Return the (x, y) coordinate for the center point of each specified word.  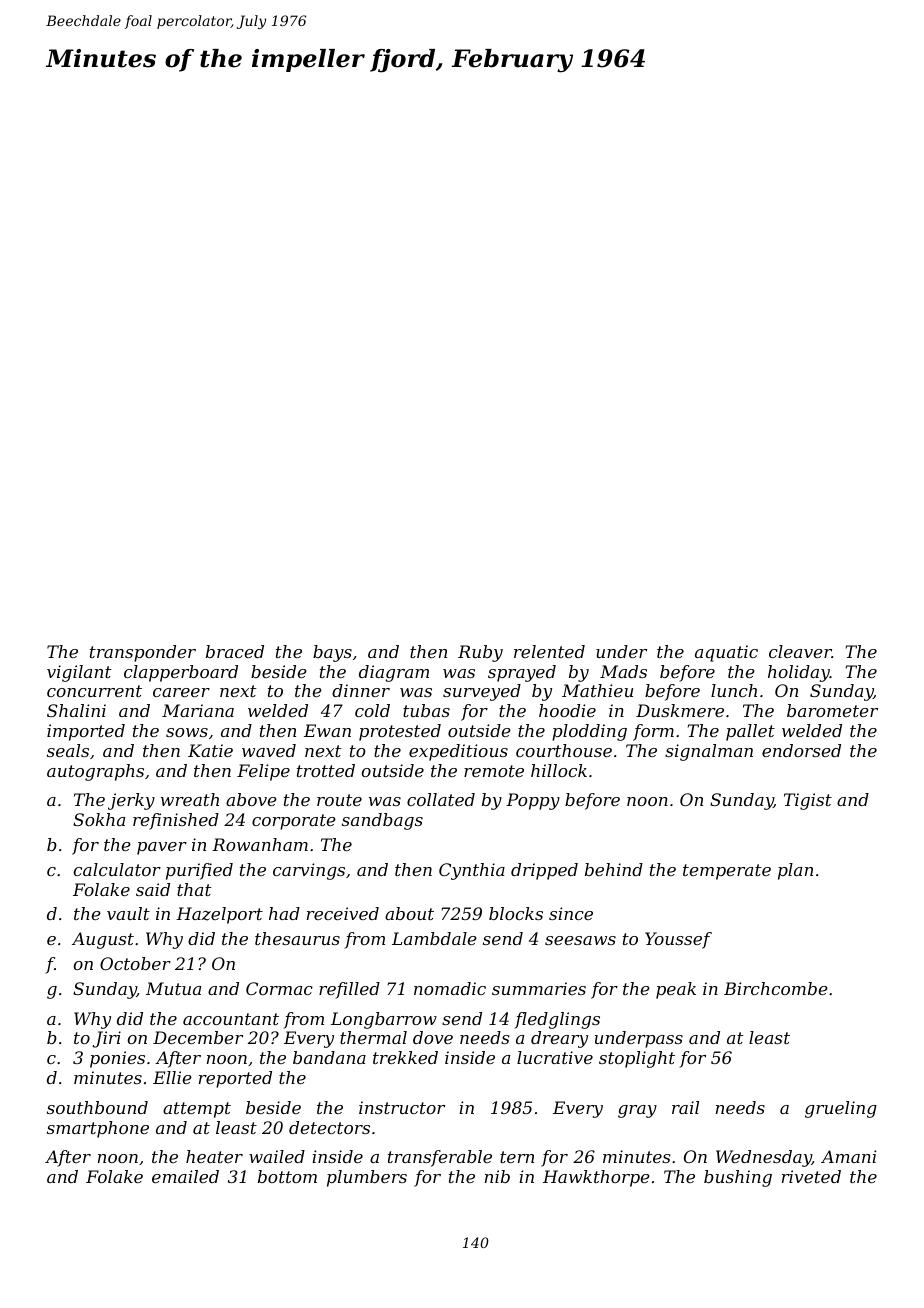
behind (614, 869)
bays (332, 653)
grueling (841, 1109)
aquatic (726, 653)
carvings (309, 871)
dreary (559, 1039)
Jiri (106, 1039)
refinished (176, 821)
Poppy (533, 801)
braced (235, 651)
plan (795, 871)
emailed (185, 1176)
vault (128, 913)
